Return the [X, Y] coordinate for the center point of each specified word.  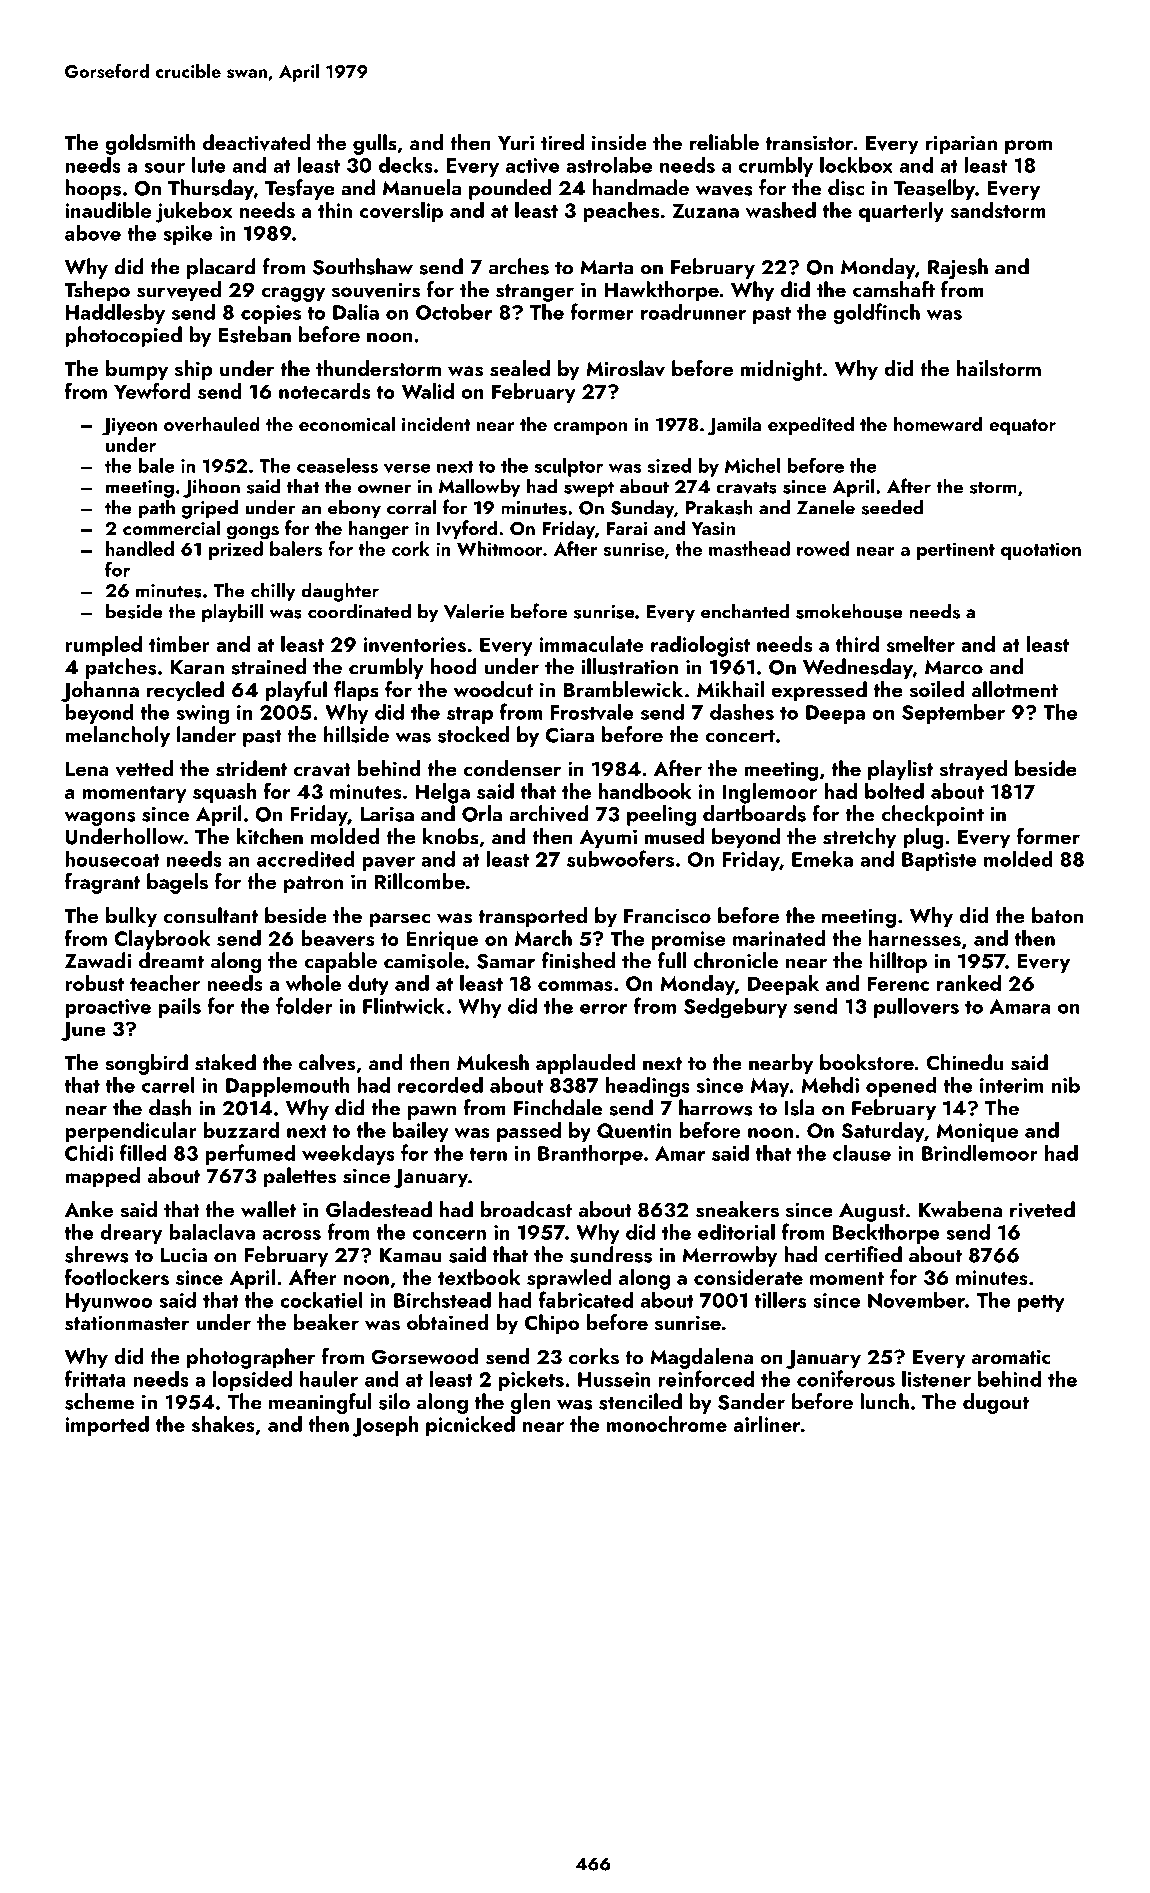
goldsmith [150, 144]
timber [179, 644]
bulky [131, 917]
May [770, 1087]
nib [1066, 1084]
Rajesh [958, 268]
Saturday [883, 1132]
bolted [894, 791]
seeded [892, 507]
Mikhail [730, 689]
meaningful [320, 1403]
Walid [427, 391]
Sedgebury [735, 1008]
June [83, 1031]
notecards [324, 391]
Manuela [422, 187]
